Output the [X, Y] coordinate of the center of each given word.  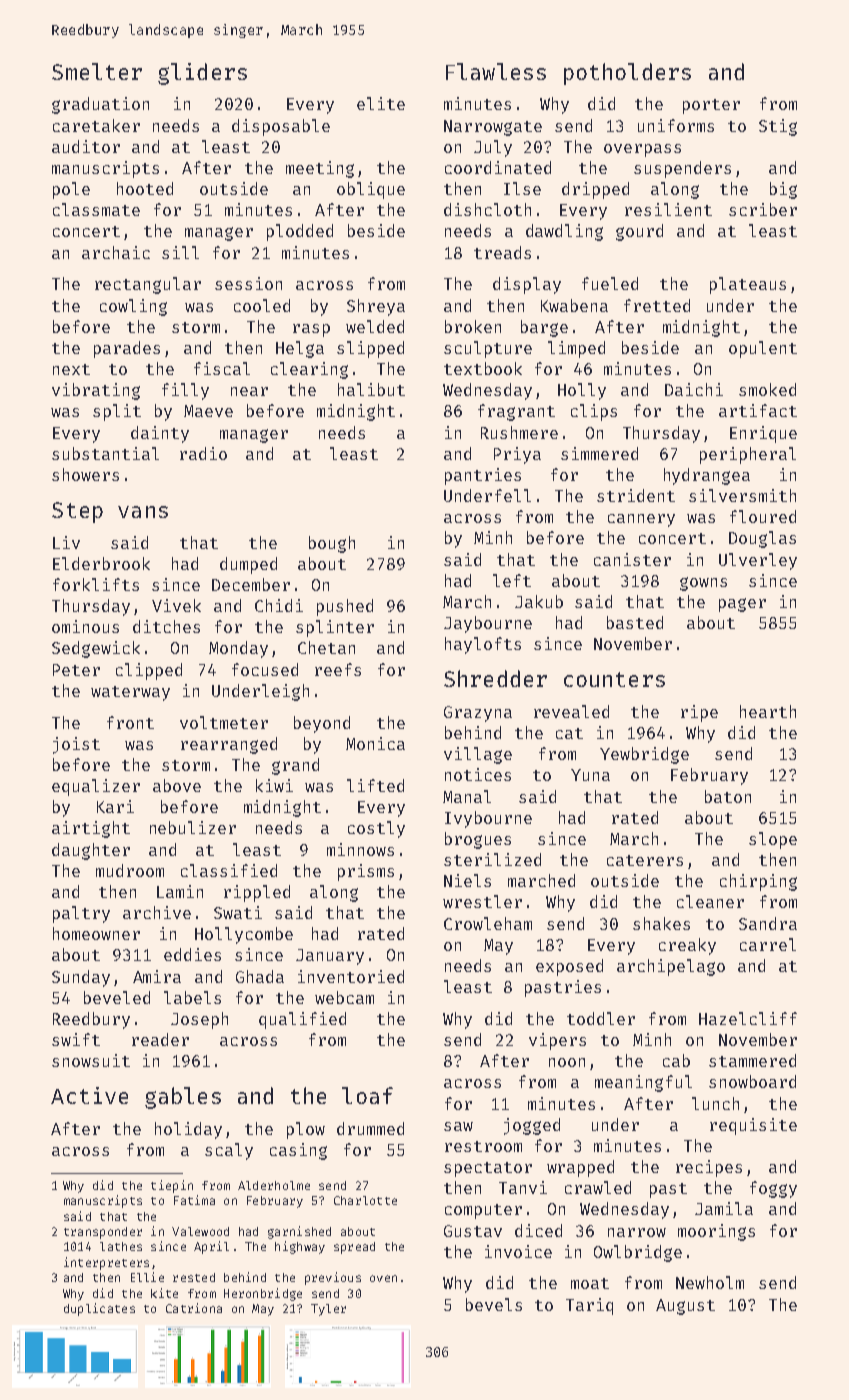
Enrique [763, 434]
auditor [86, 146]
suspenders [682, 169]
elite [381, 103]
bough [332, 544]
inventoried [351, 976]
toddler [601, 1018]
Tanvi [523, 1187]
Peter [76, 670]
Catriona [194, 1308]
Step [77, 512]
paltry [81, 914]
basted [635, 622]
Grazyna [478, 714]
